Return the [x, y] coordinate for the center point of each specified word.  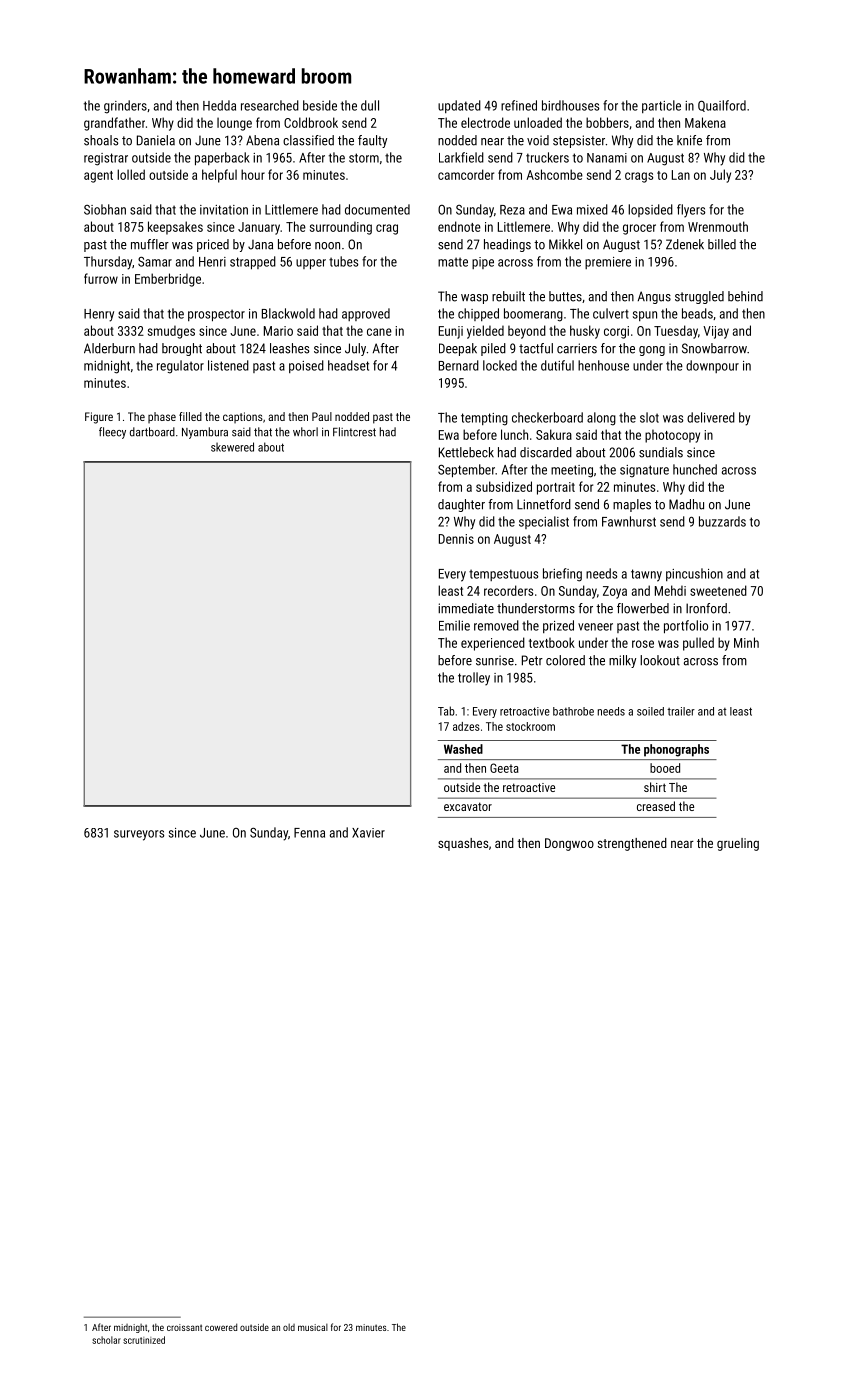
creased [656, 806]
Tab [446, 711]
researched [270, 105]
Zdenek [685, 244]
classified [308, 140]
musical [313, 1327]
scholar [106, 1340]
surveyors [139, 835]
